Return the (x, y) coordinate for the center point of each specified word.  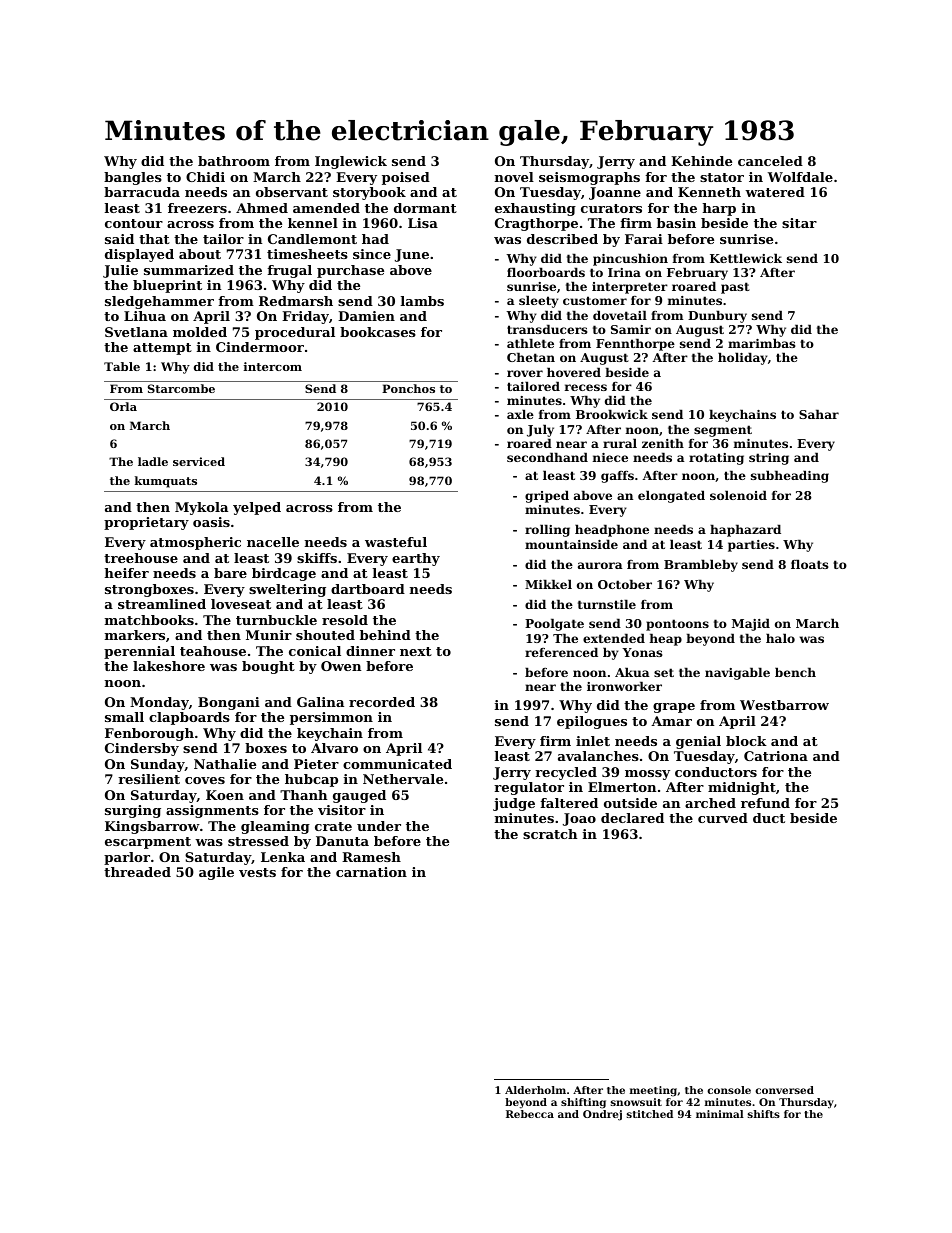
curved (723, 818)
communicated (397, 764)
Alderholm (535, 1090)
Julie (120, 271)
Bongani (229, 703)
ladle (153, 461)
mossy (647, 775)
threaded (137, 872)
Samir (631, 329)
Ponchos (408, 388)
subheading (790, 476)
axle (520, 414)
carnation (371, 872)
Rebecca (530, 1114)
